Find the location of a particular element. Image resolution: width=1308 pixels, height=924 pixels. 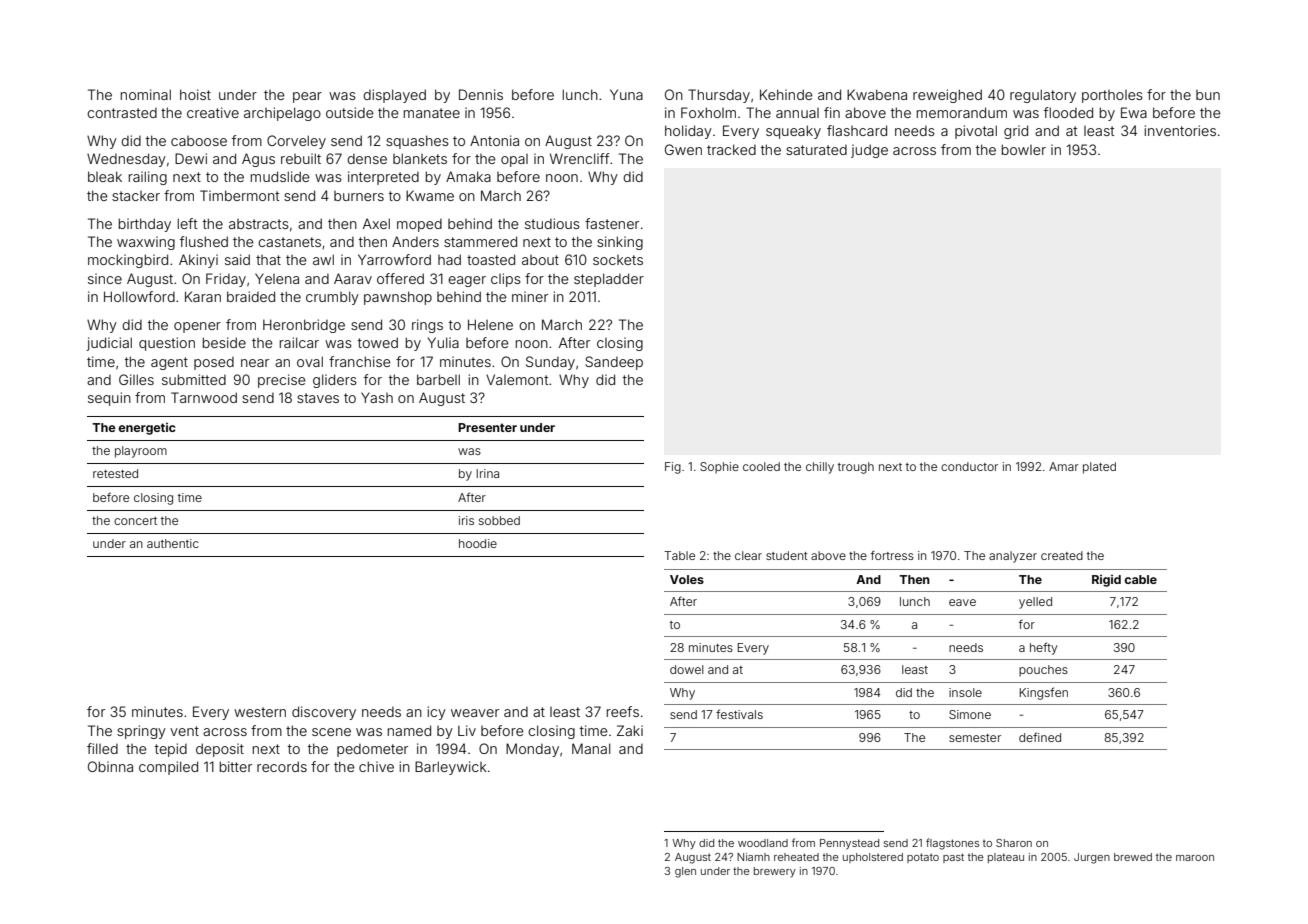

western is located at coordinates (260, 712).
